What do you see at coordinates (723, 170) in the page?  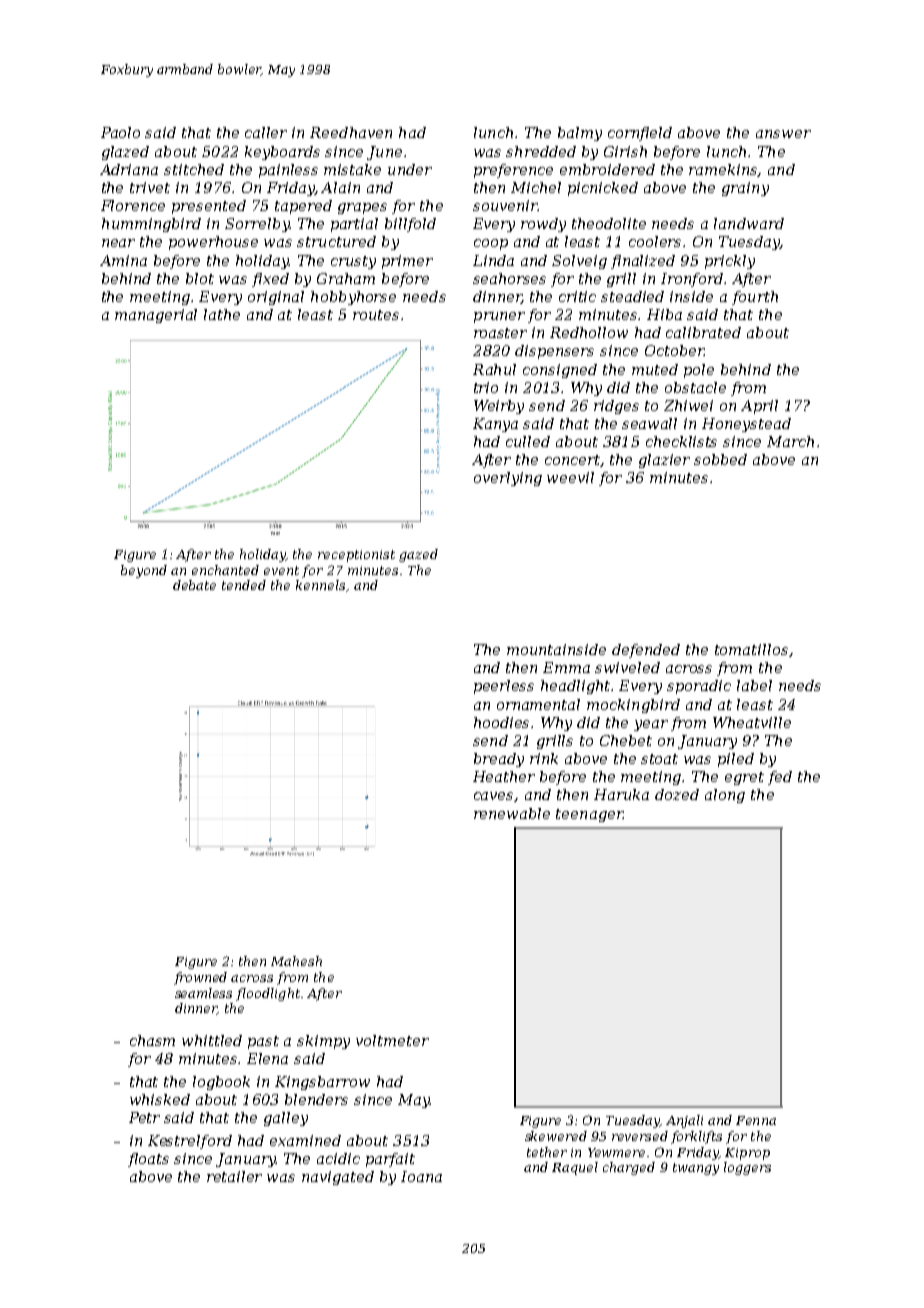 I see `ramekins` at bounding box center [723, 170].
